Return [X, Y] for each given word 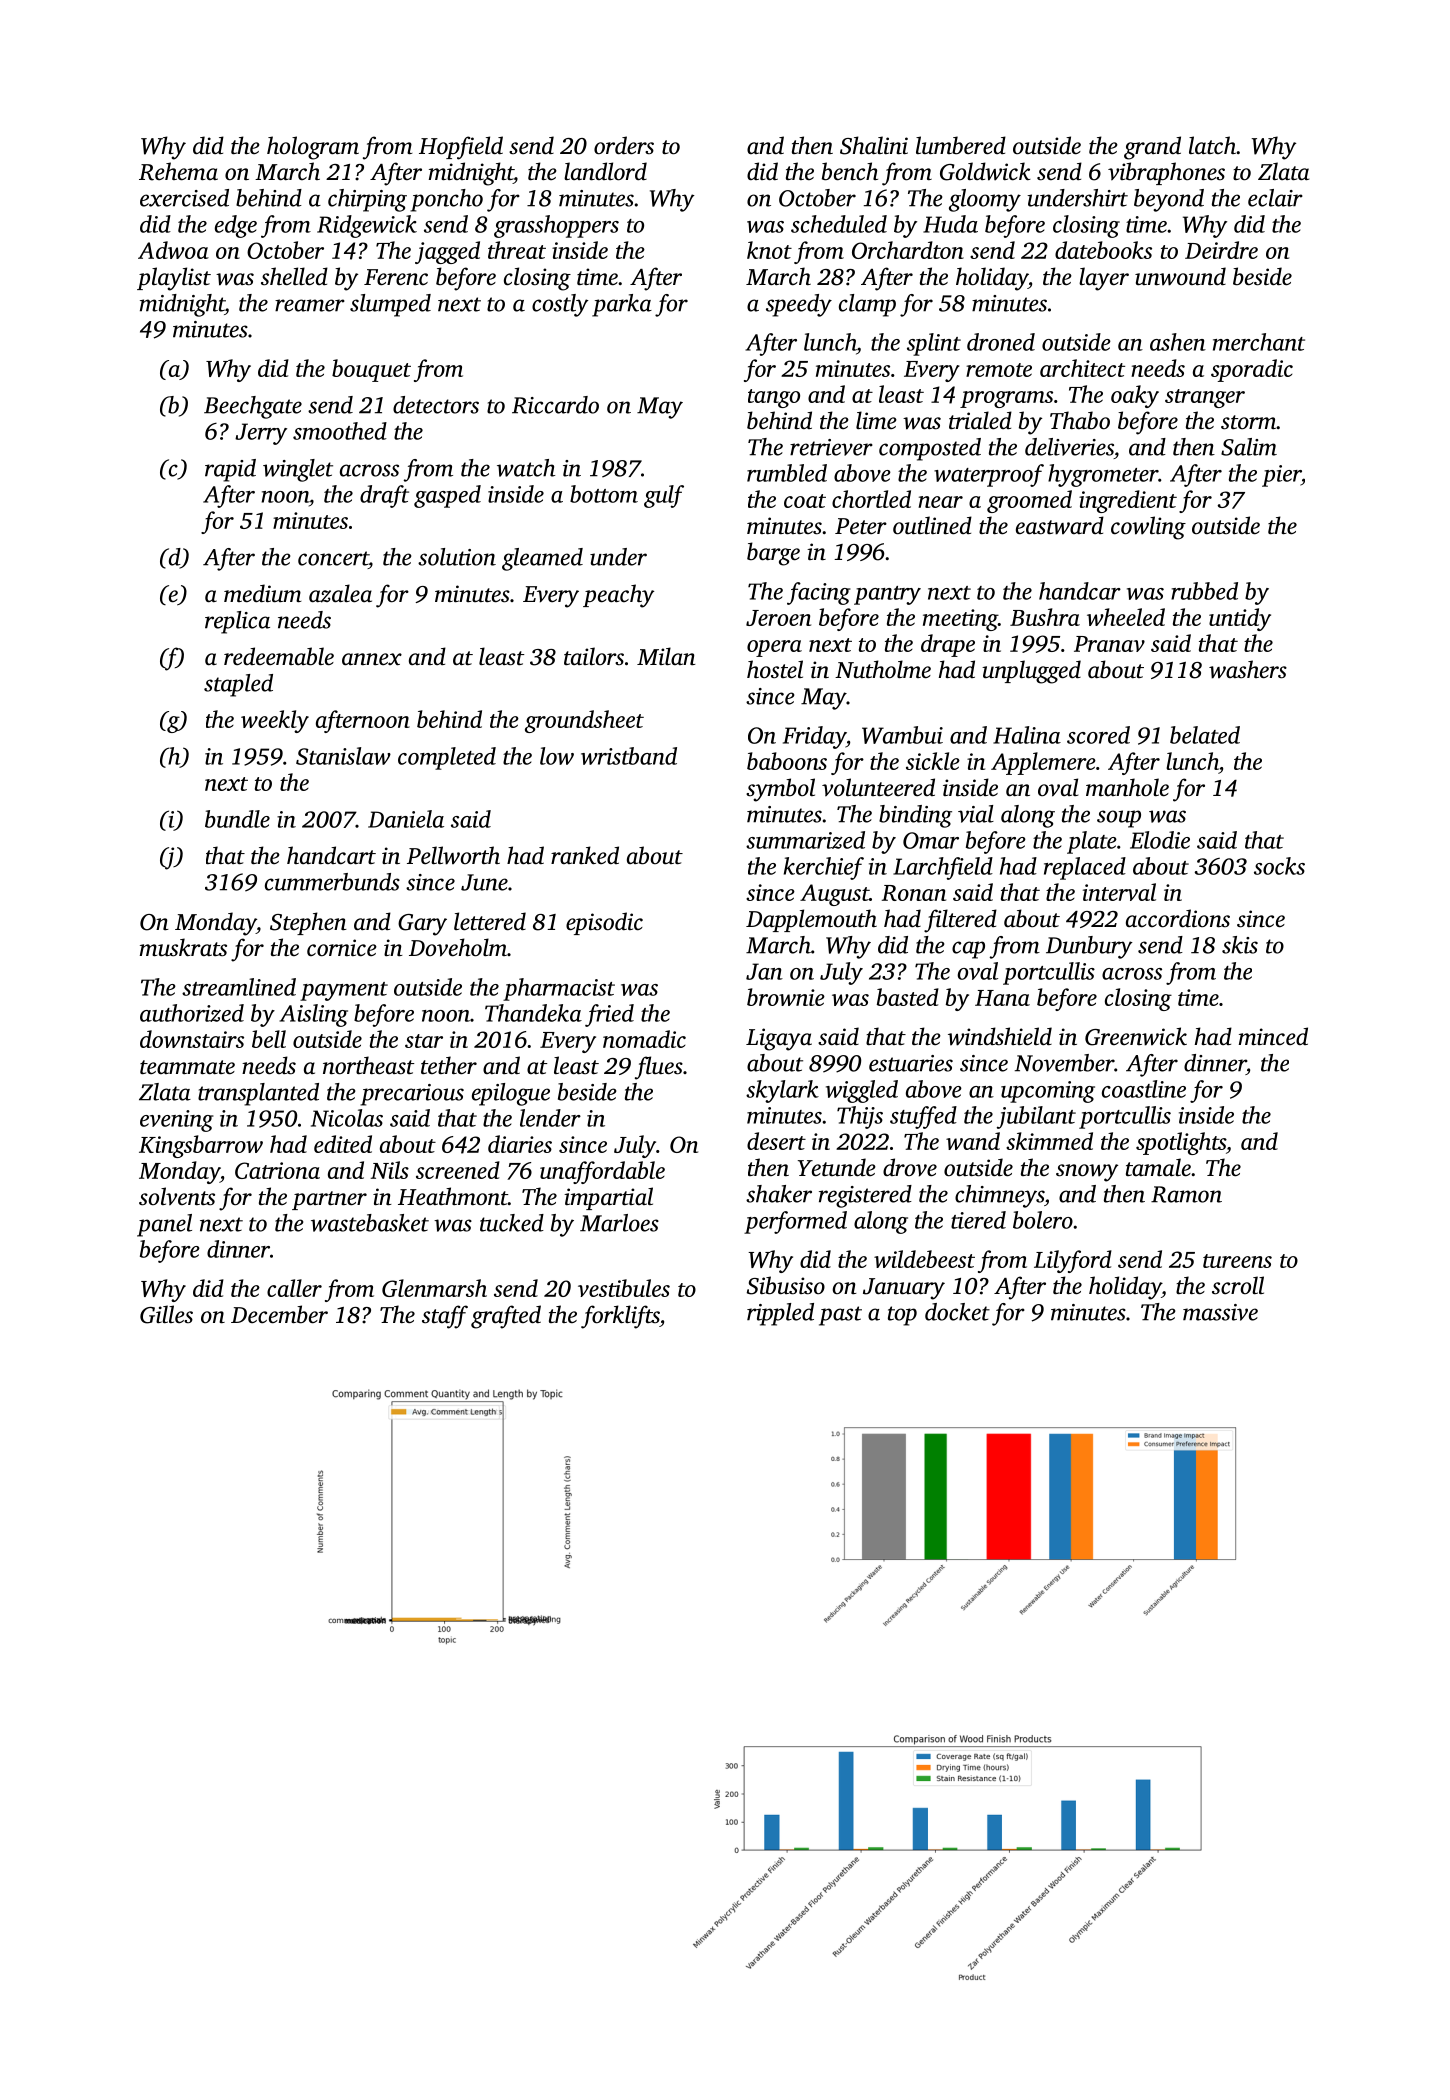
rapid [230, 470]
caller [294, 1288]
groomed [1029, 501]
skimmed [1049, 1141]
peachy [618, 596]
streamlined [239, 987]
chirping [367, 200]
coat [805, 501]
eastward [1060, 525]
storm [1248, 422]
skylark [782, 1091]
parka [622, 305]
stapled [238, 685]
